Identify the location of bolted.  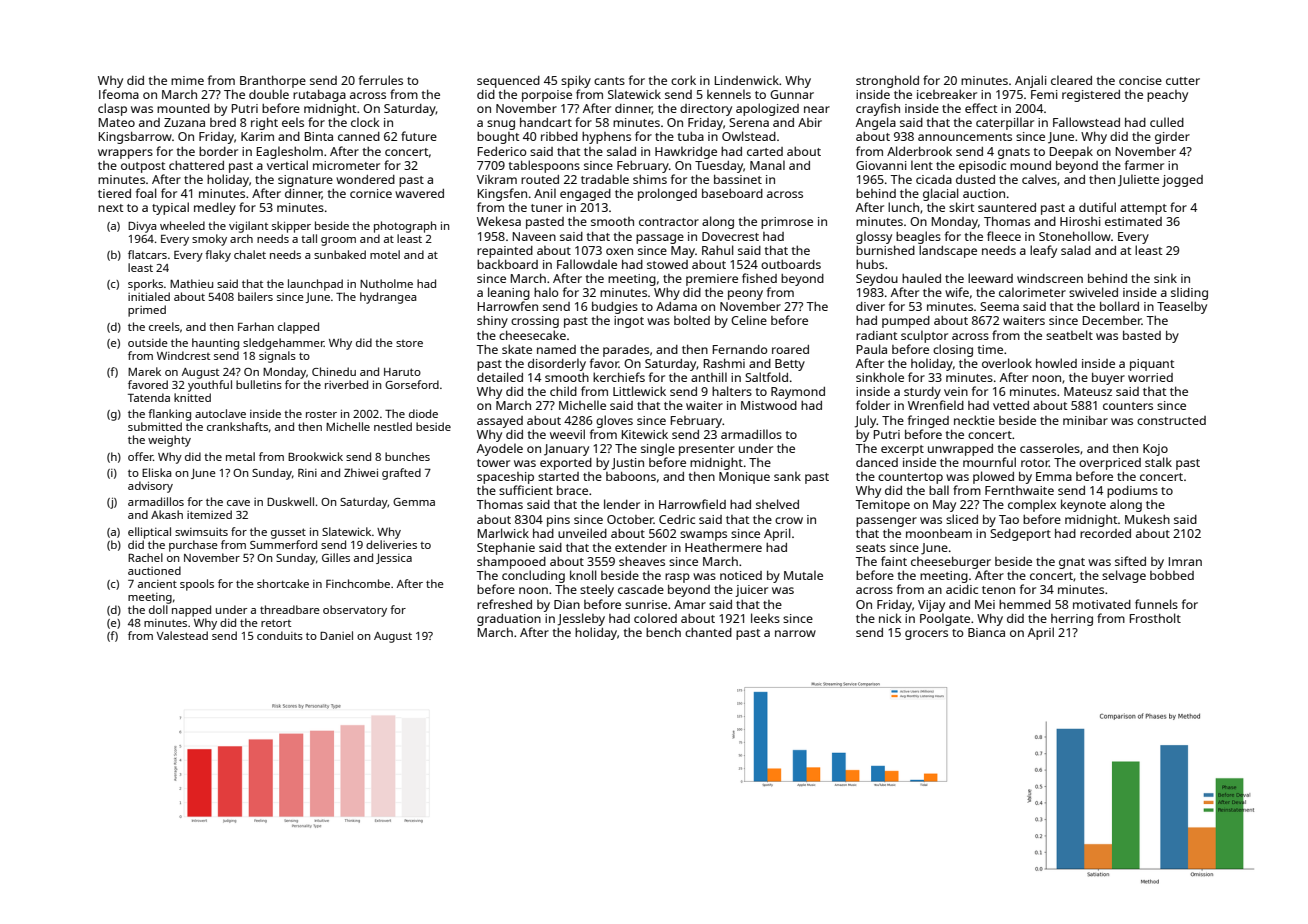
(692, 320).
